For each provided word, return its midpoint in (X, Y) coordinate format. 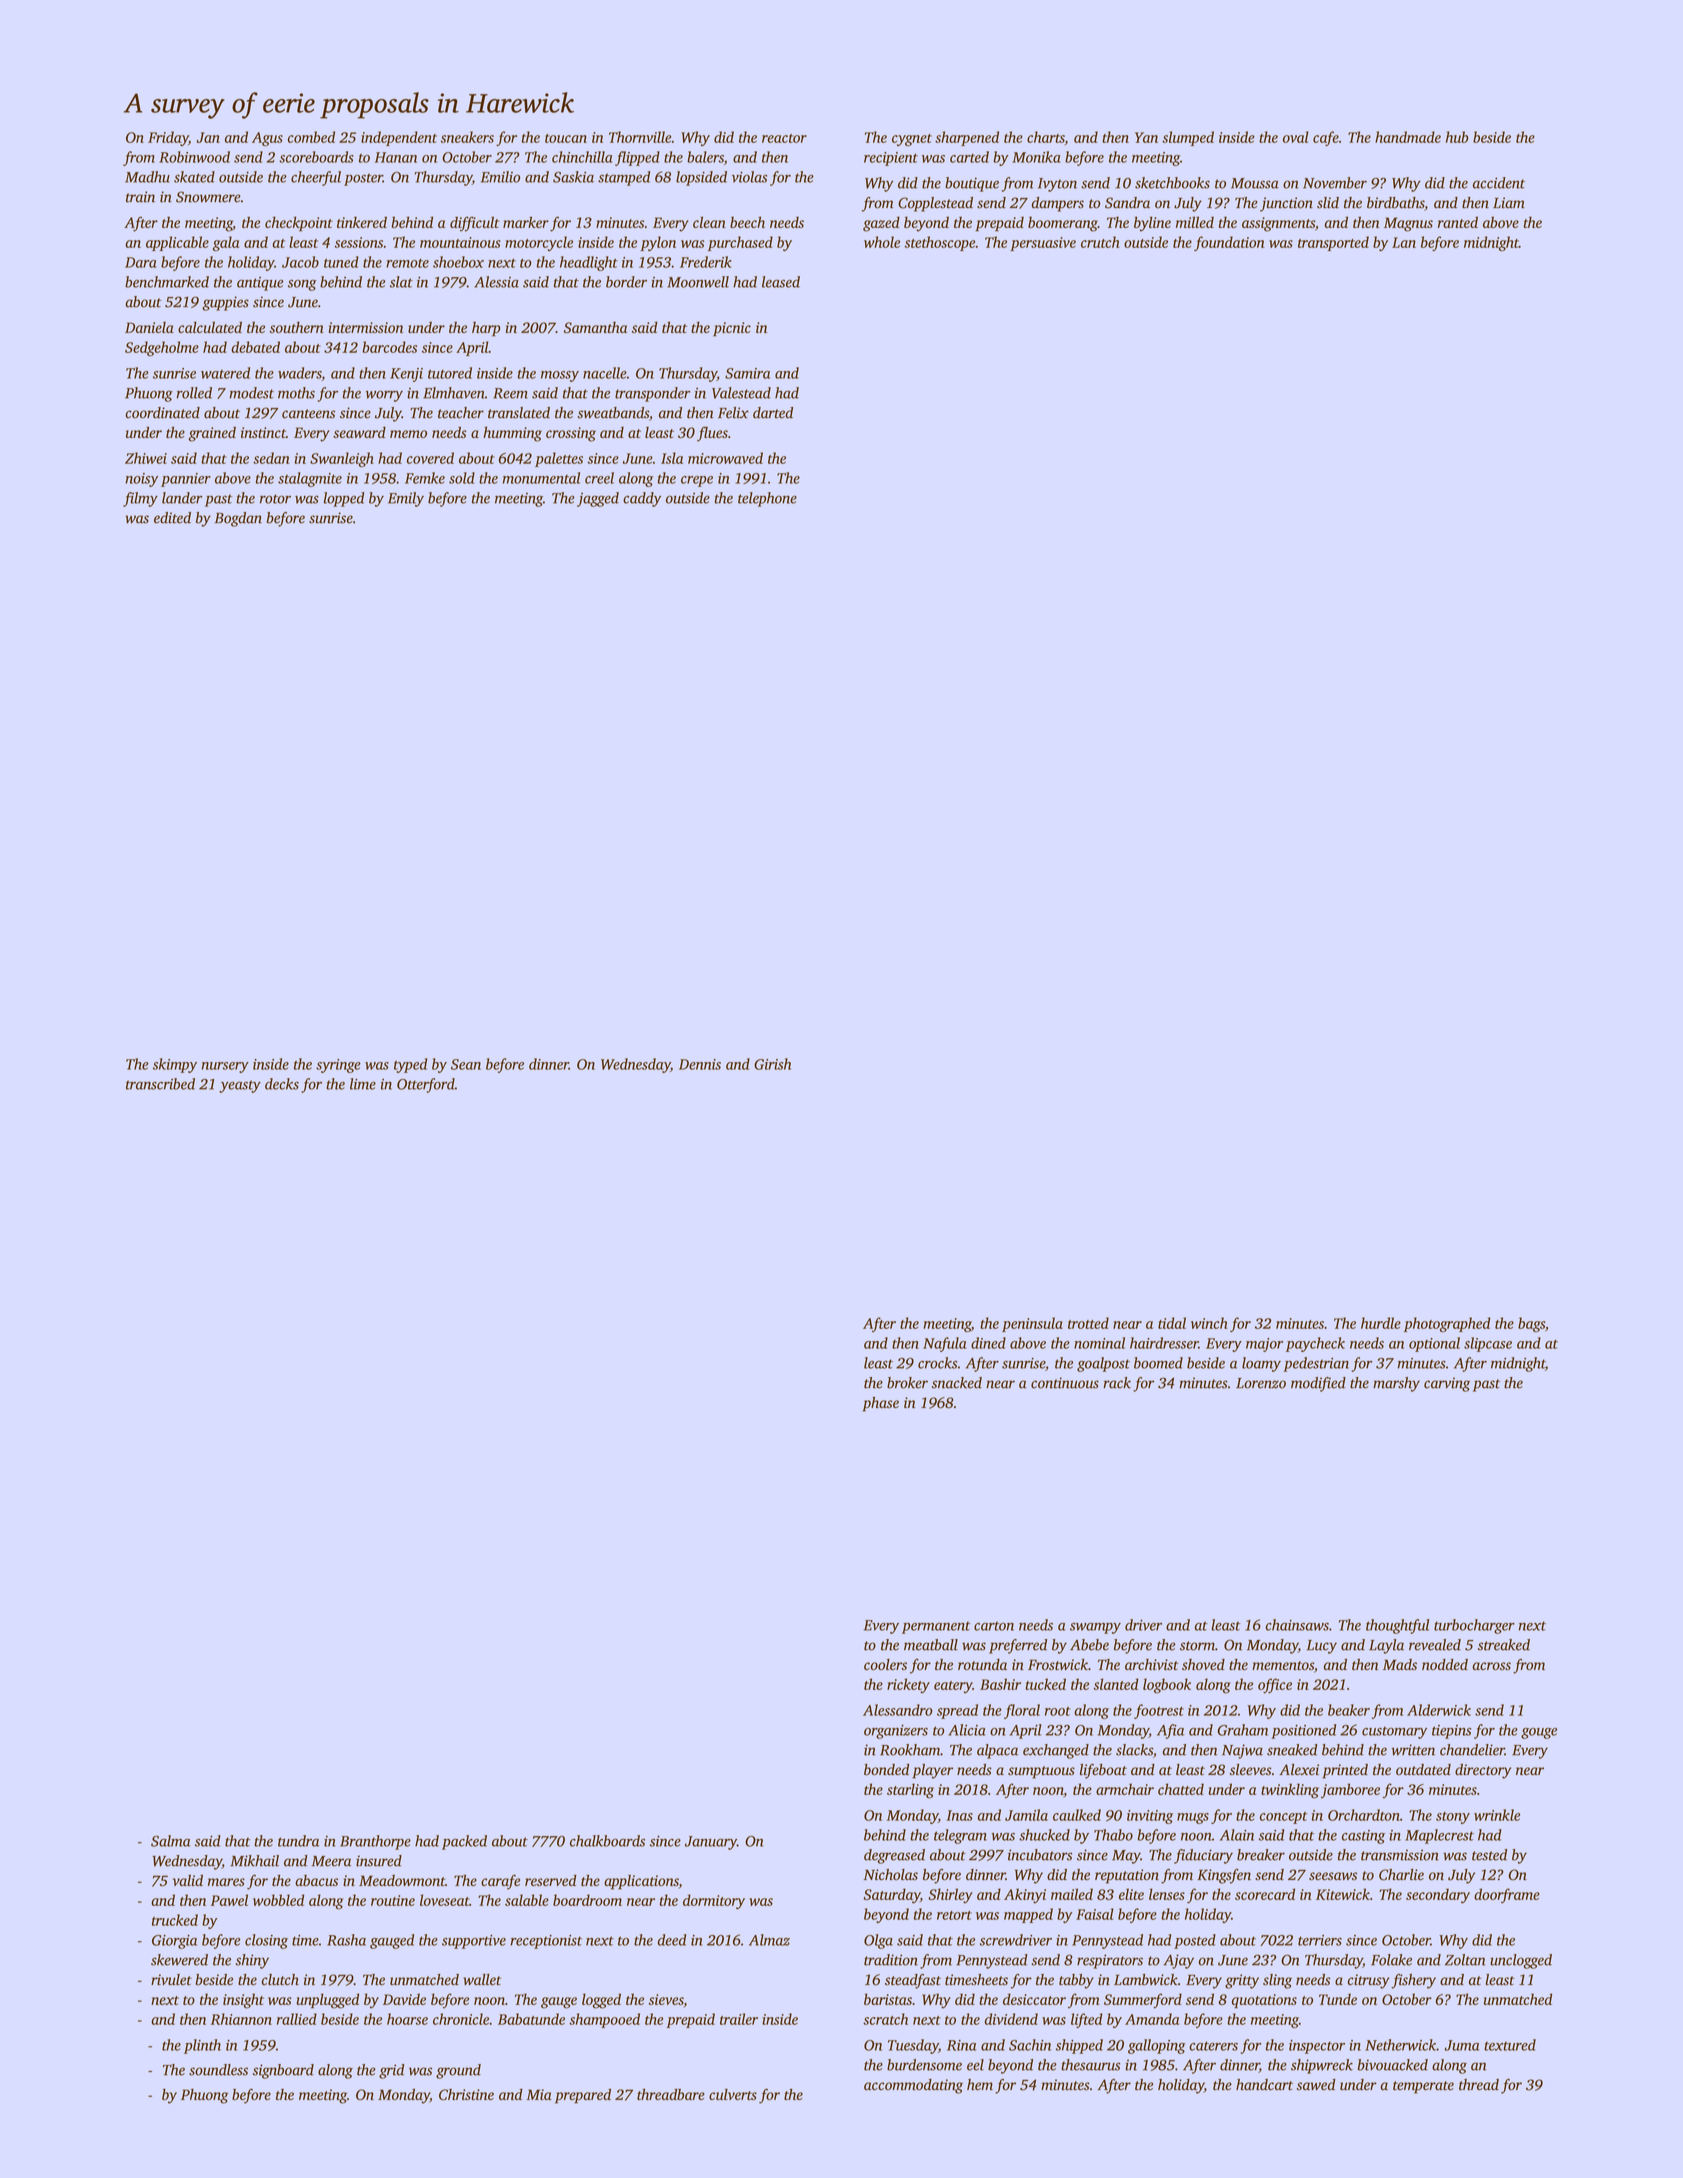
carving (1447, 1384)
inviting (1150, 1817)
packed (464, 1842)
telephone (767, 499)
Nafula (944, 1344)
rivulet (171, 1979)
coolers (885, 1664)
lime (363, 1084)
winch (1209, 1323)
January (711, 1843)
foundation (1229, 243)
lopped (344, 499)
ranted (1458, 222)
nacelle (605, 373)
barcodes (389, 347)
